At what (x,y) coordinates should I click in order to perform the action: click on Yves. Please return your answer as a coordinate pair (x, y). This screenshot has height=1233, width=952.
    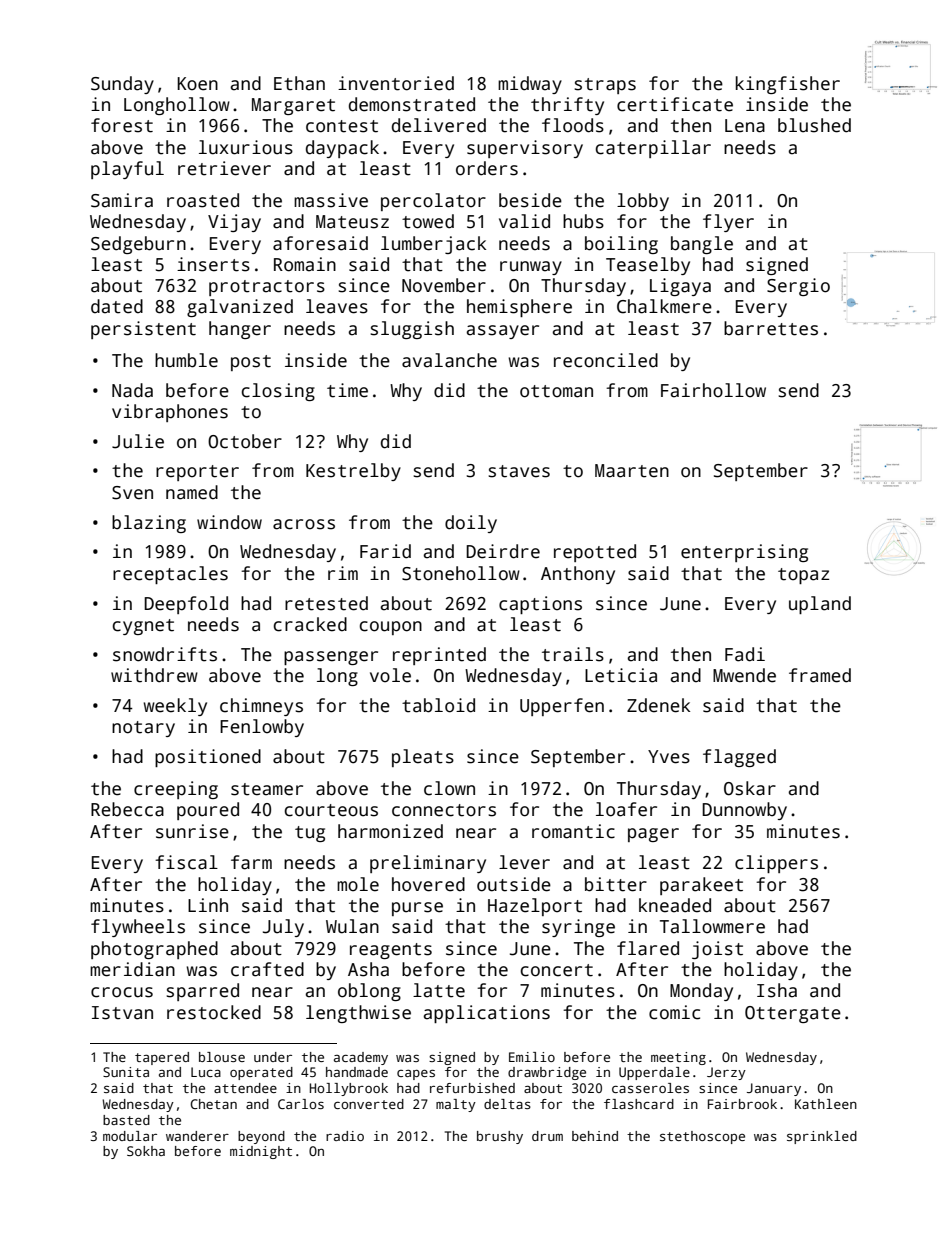
    Looking at the image, I should click on (669, 757).
